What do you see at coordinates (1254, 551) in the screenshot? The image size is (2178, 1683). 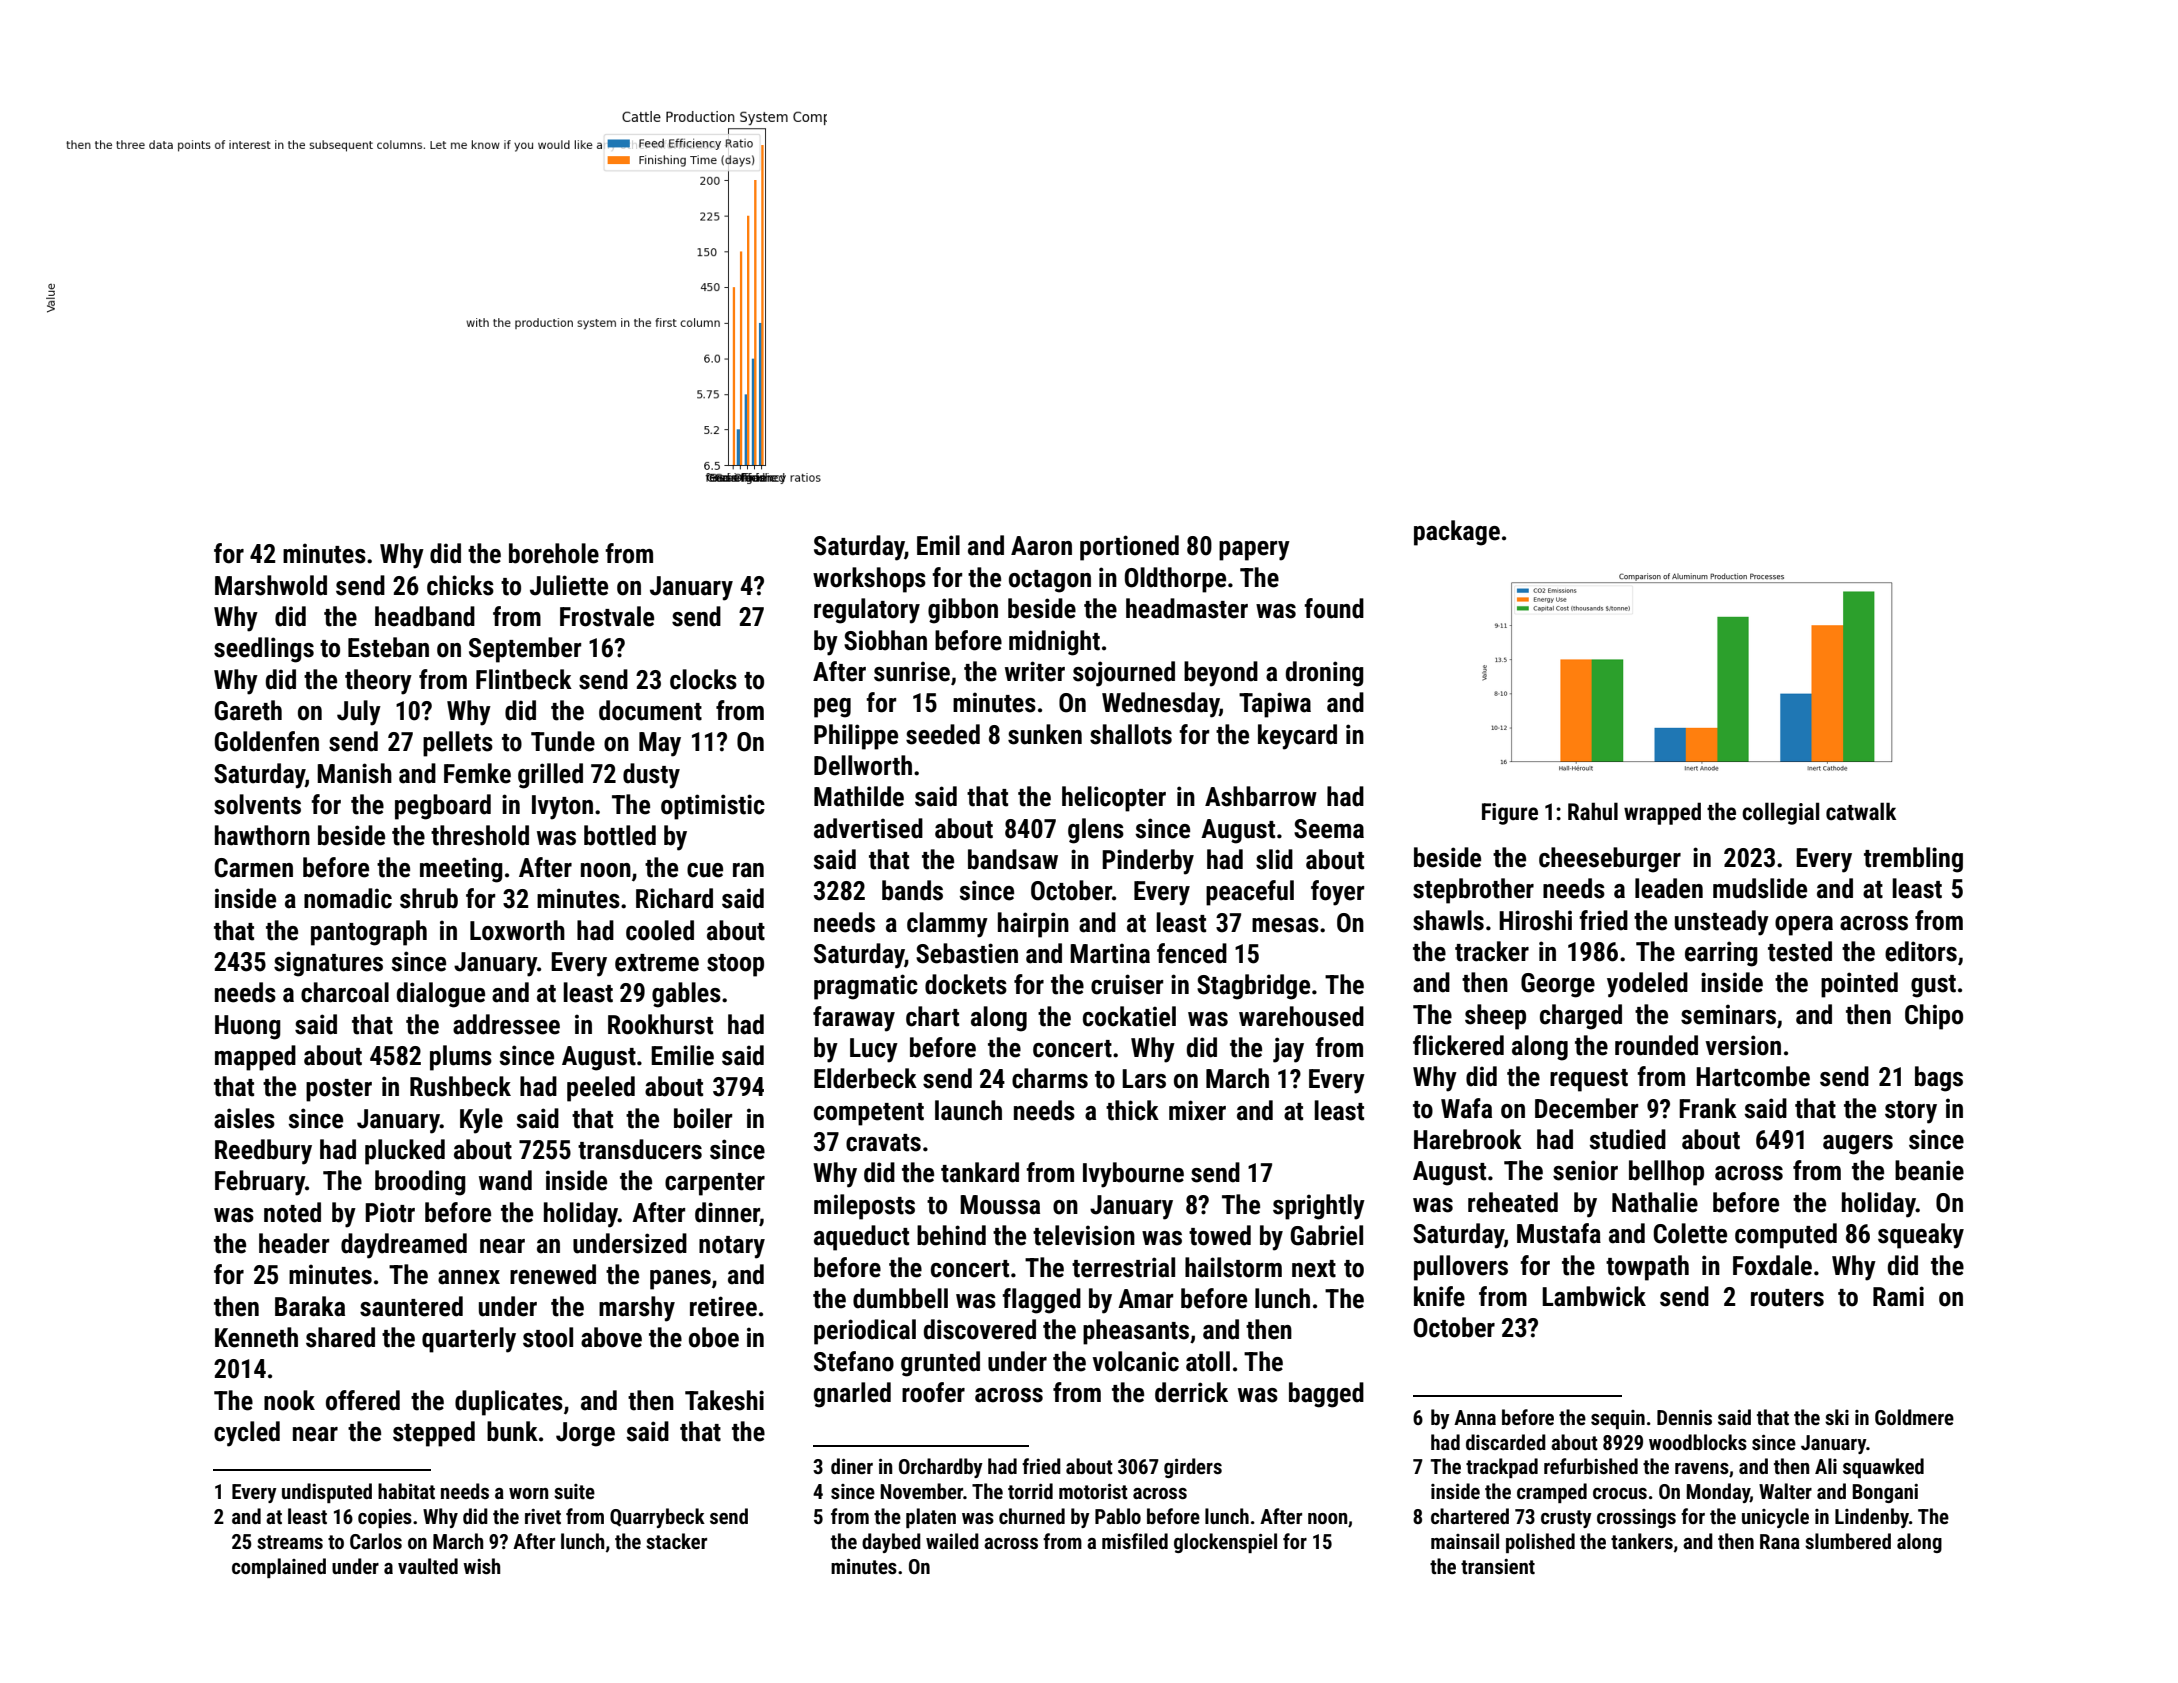 I see `papery` at bounding box center [1254, 551].
